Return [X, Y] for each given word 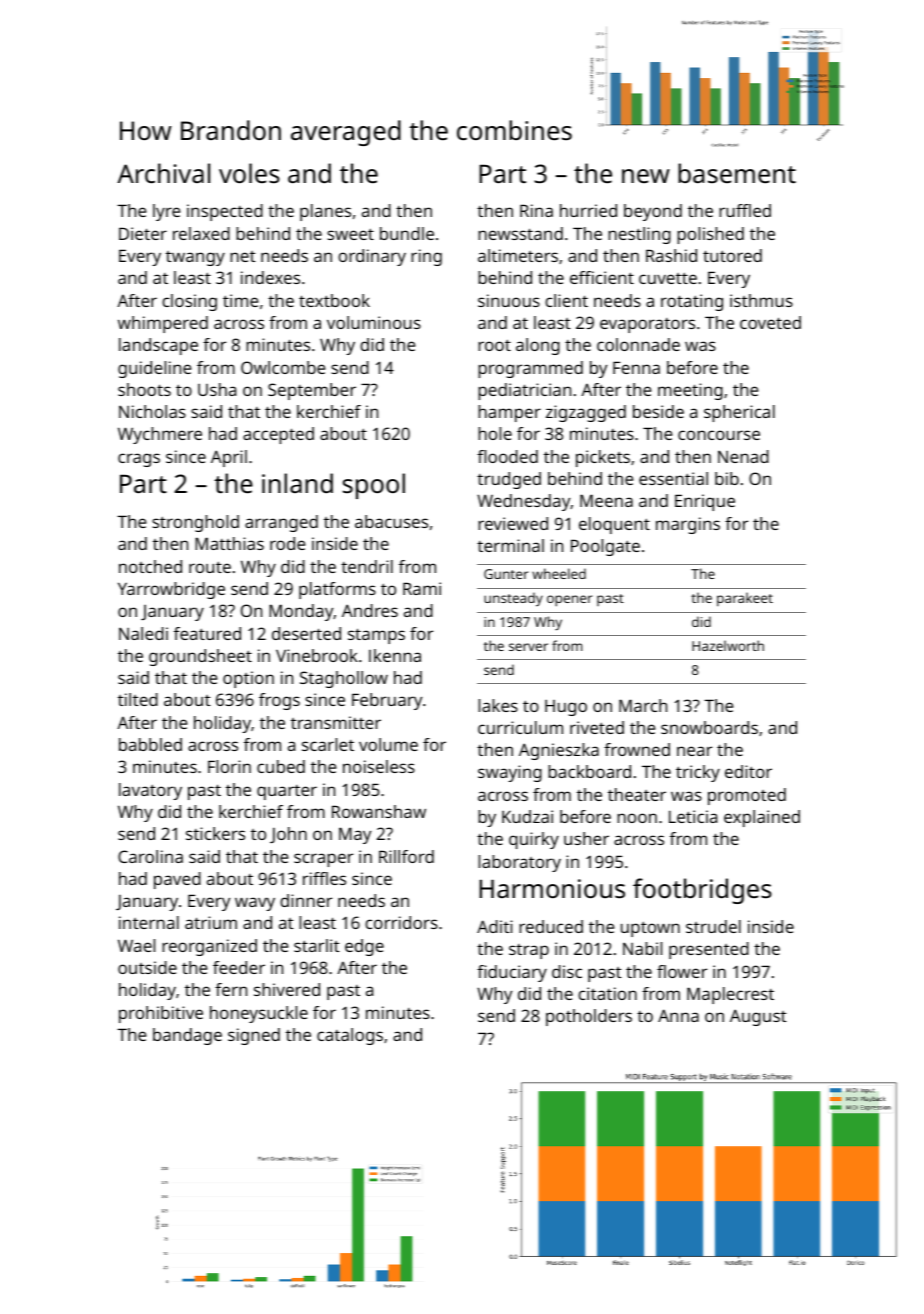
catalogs [350, 1036]
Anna [678, 1015]
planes [325, 212]
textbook [334, 300]
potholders [589, 1017]
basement [737, 173]
